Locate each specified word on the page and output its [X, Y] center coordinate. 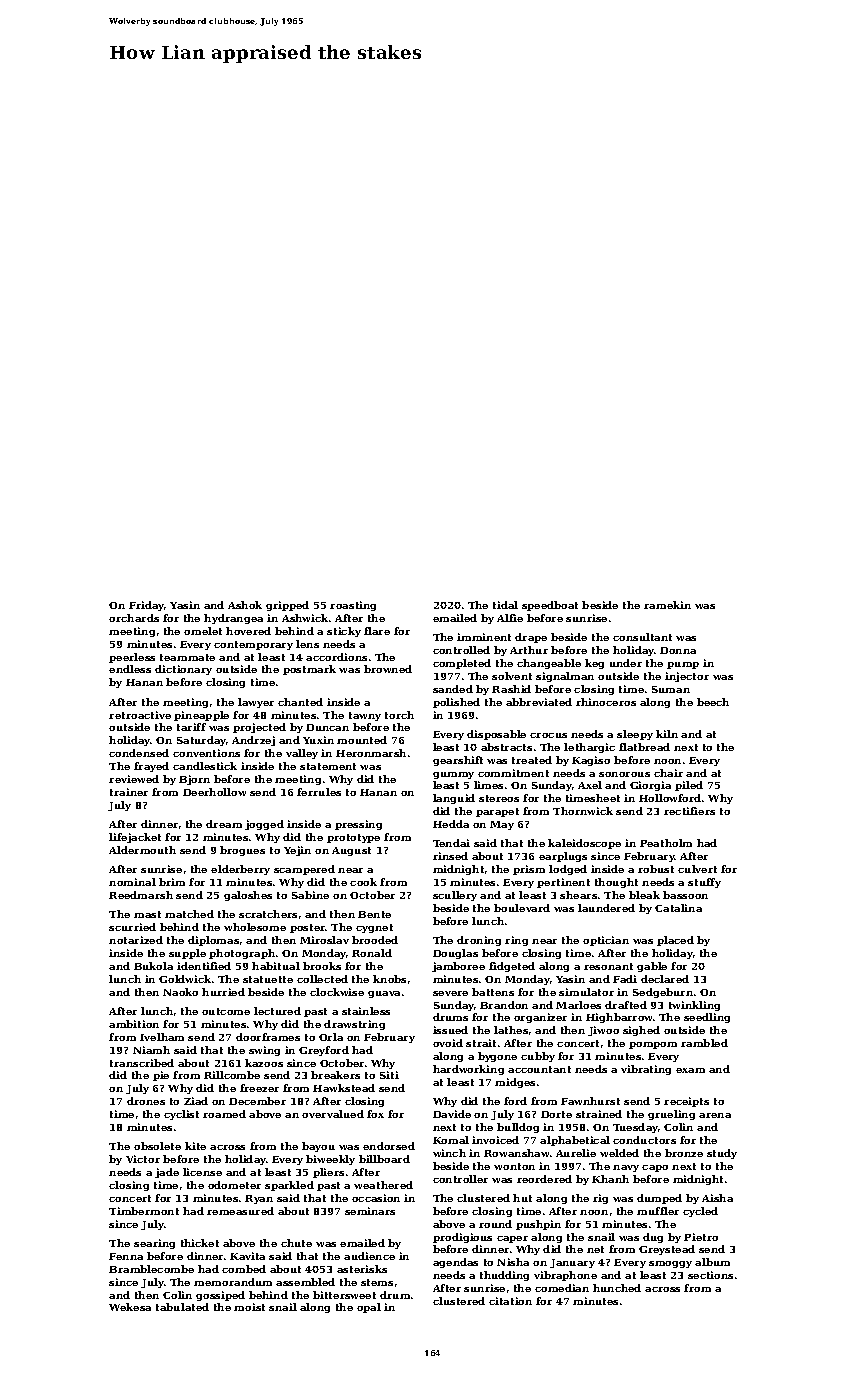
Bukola [153, 966]
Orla [331, 1037]
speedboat [550, 606]
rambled [704, 1043]
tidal [505, 605]
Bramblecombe [151, 1269]
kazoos [264, 1063]
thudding [504, 1276]
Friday [147, 606]
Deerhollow [214, 792]
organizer [540, 1018]
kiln [667, 734]
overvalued [333, 1114]
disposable [496, 735]
